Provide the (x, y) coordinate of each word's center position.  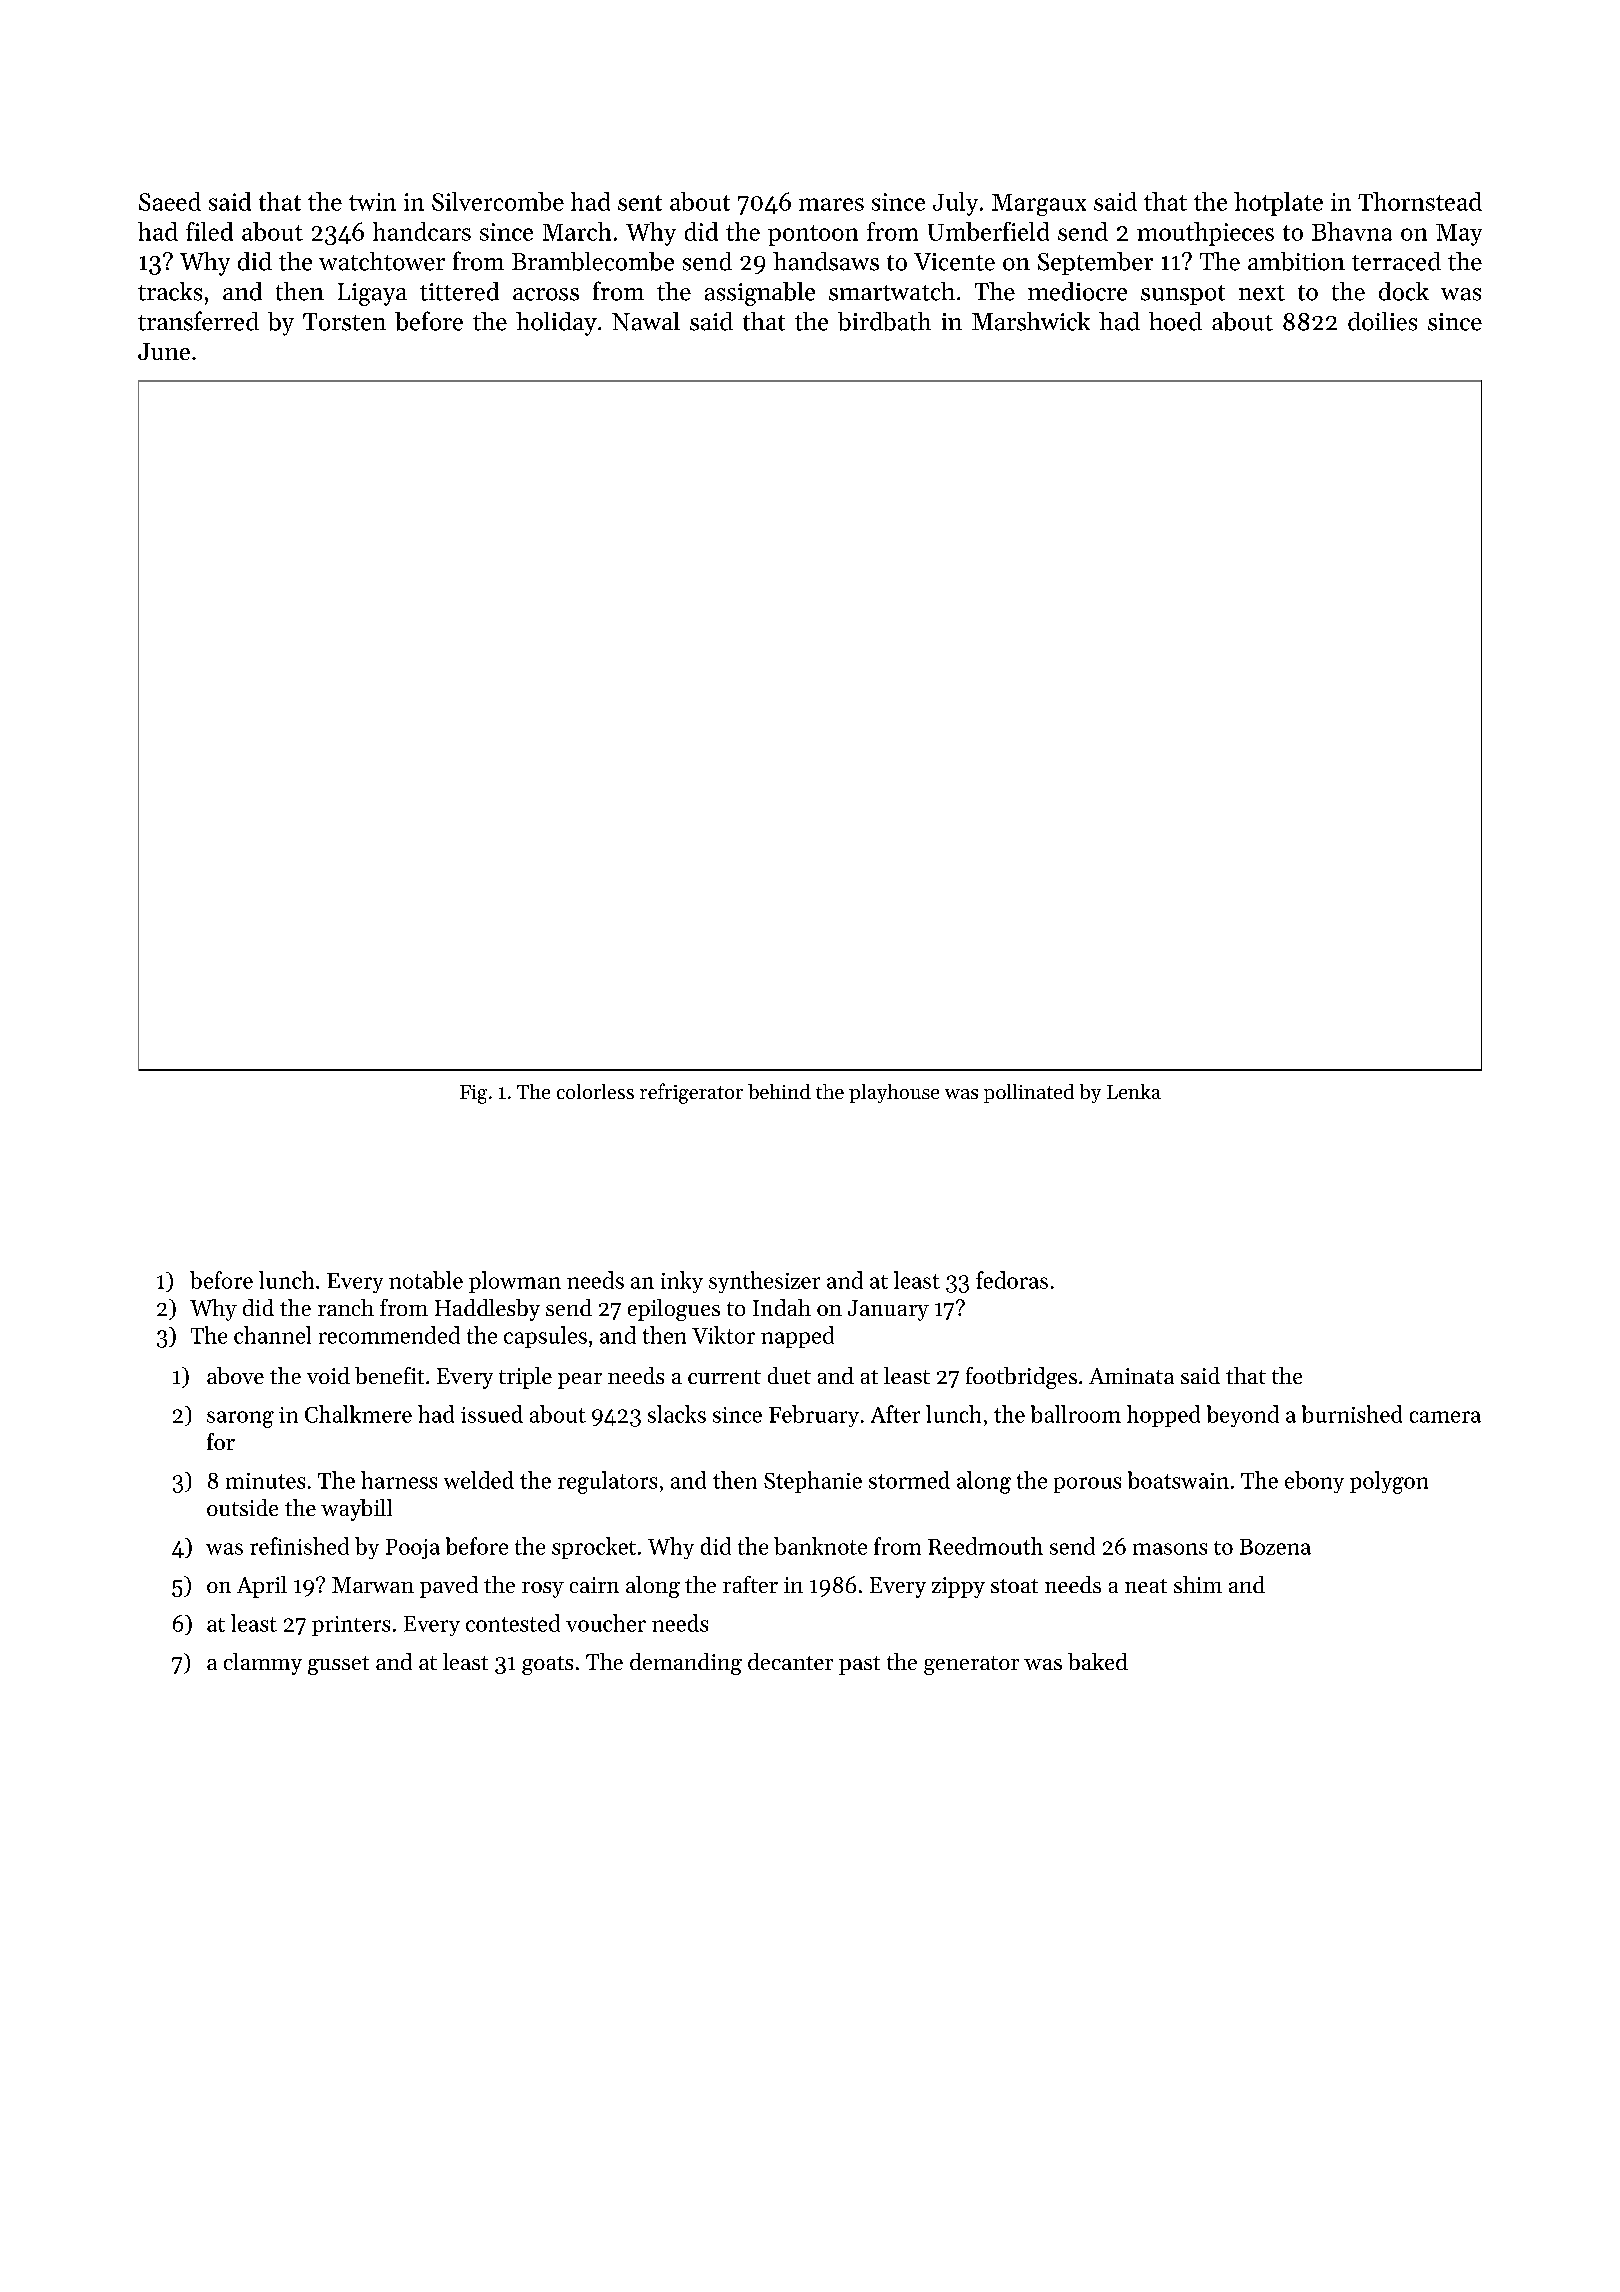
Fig (473, 1094)
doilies (1382, 321)
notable (426, 1280)
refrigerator (691, 1093)
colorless (595, 1091)
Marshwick (1031, 321)
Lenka (1134, 1091)
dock (1404, 291)
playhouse (894, 1093)
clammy (263, 1664)
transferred (198, 321)
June (164, 351)
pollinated (1029, 1093)
